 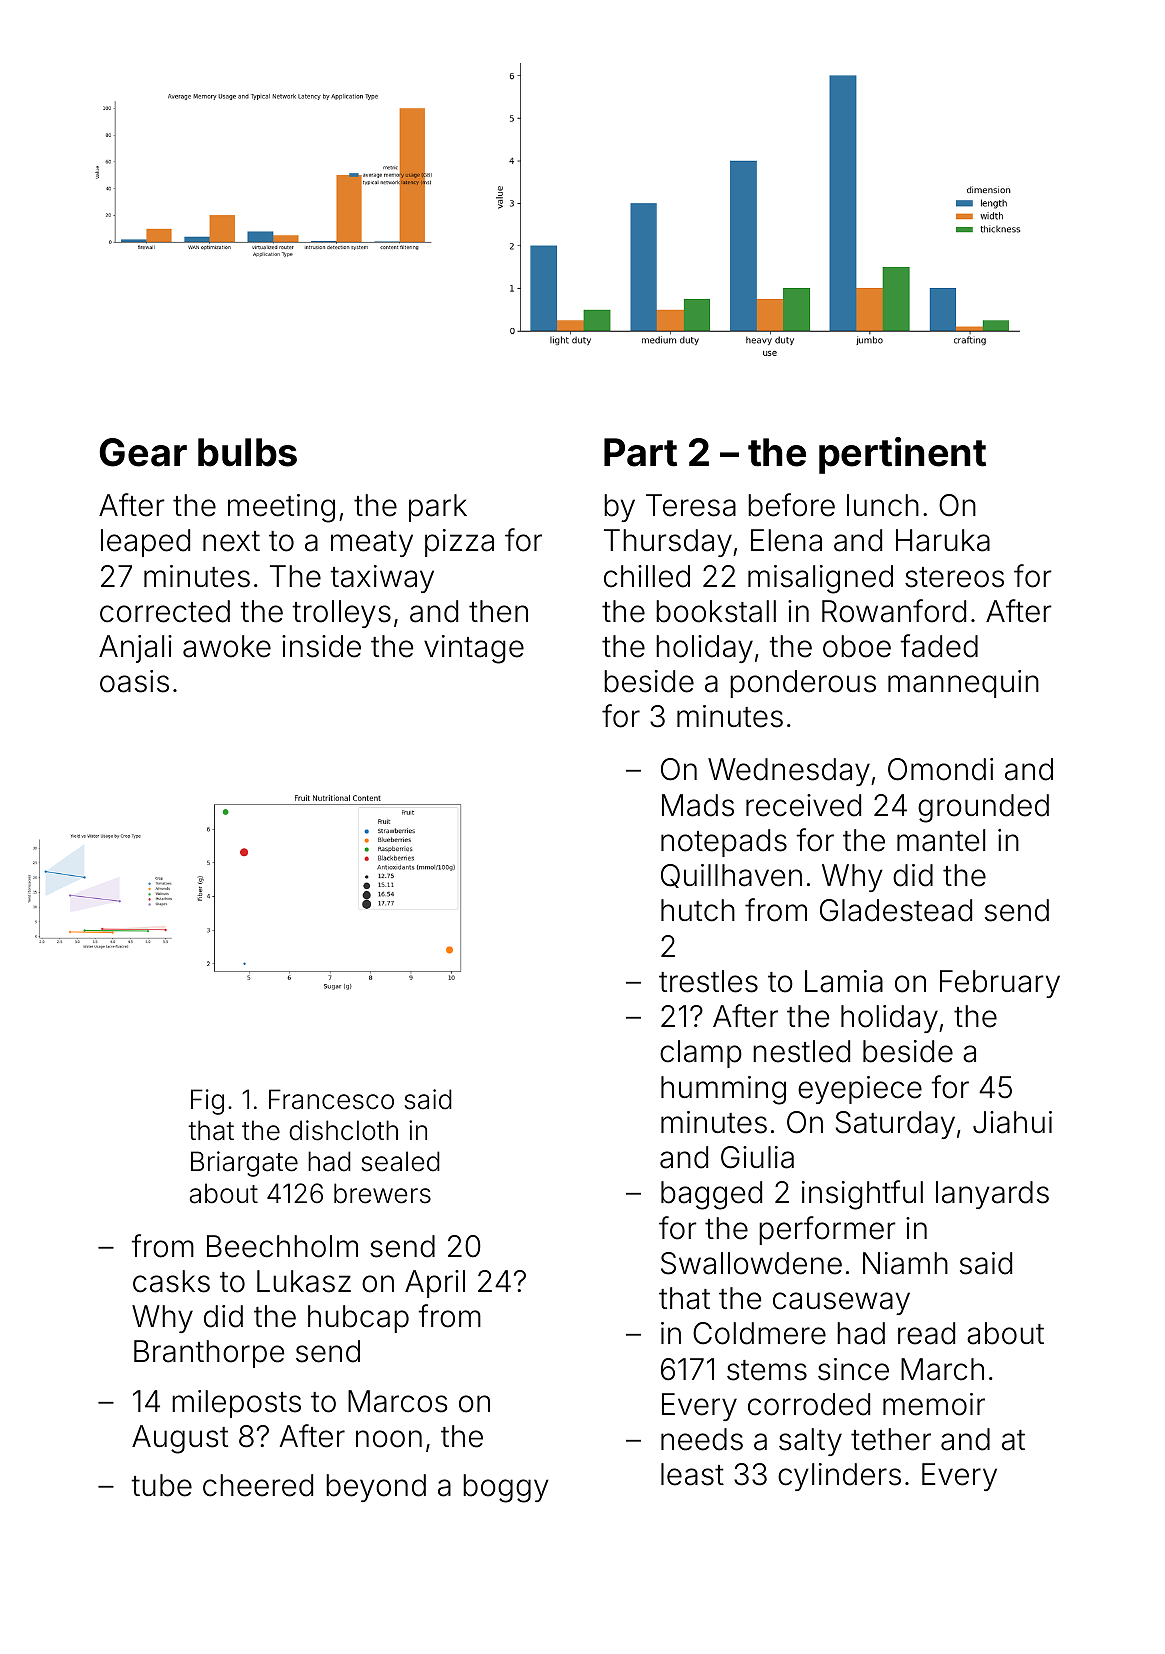 I want to click on Beechholm, so click(x=282, y=1246).
